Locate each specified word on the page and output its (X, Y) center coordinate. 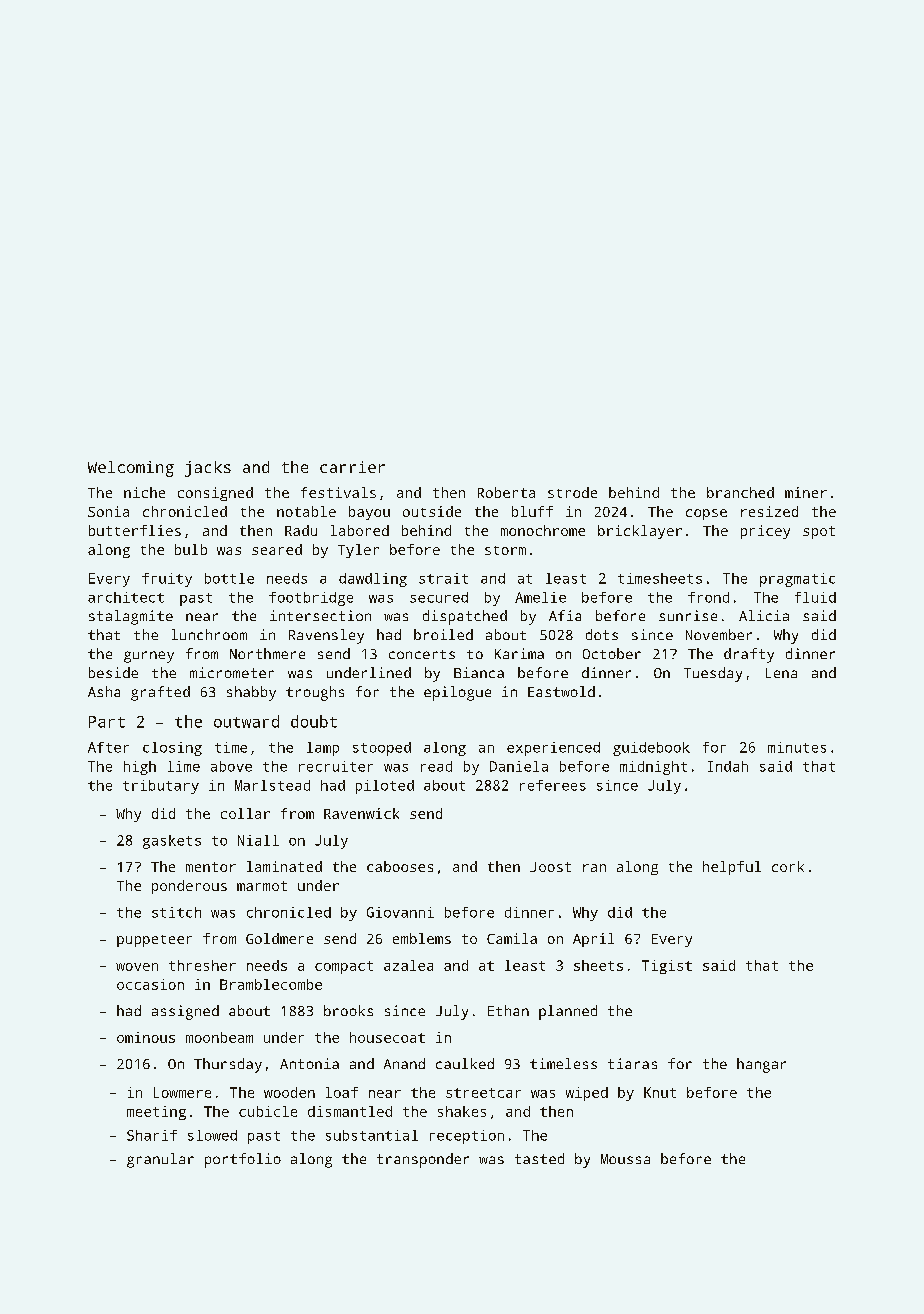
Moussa (625, 1159)
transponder (423, 1160)
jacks (208, 469)
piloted (385, 787)
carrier (352, 467)
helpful (732, 868)
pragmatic (797, 580)
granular (160, 1160)
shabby (251, 693)
